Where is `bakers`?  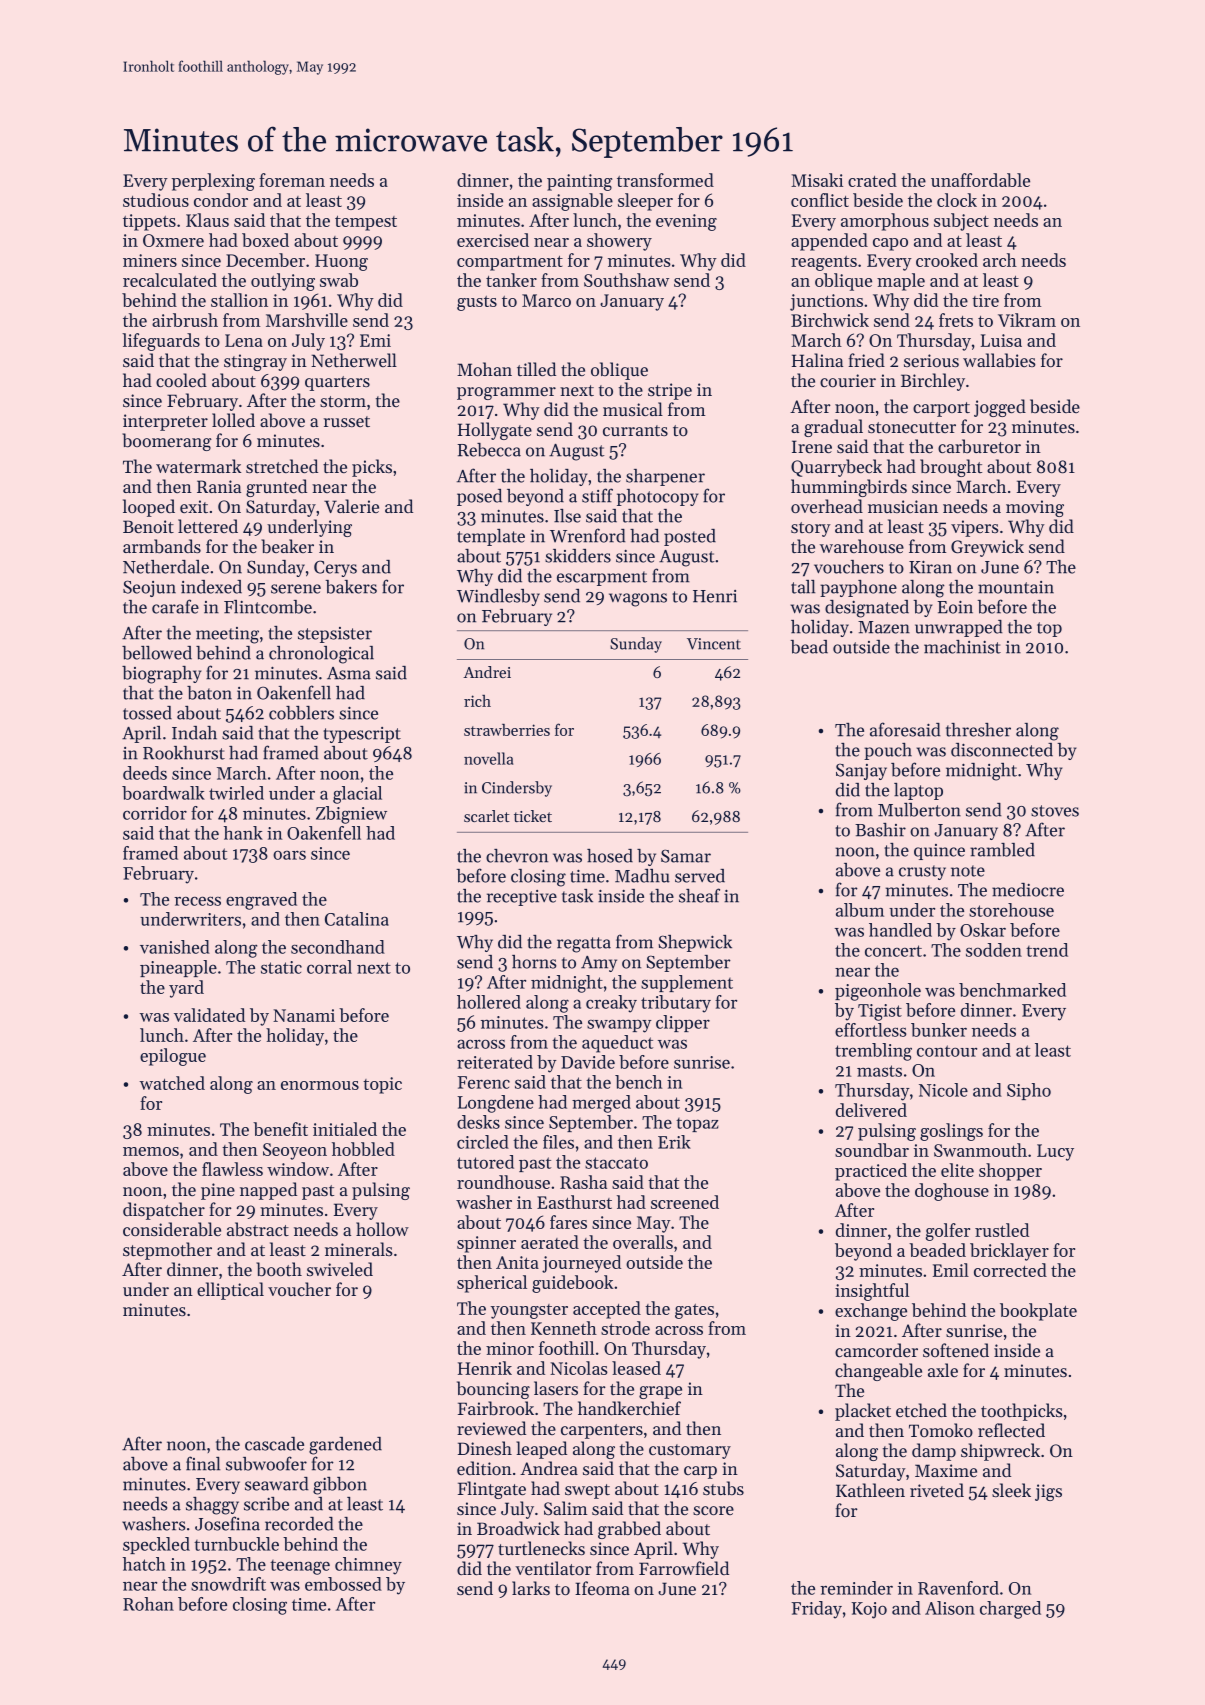 bakers is located at coordinates (351, 587).
